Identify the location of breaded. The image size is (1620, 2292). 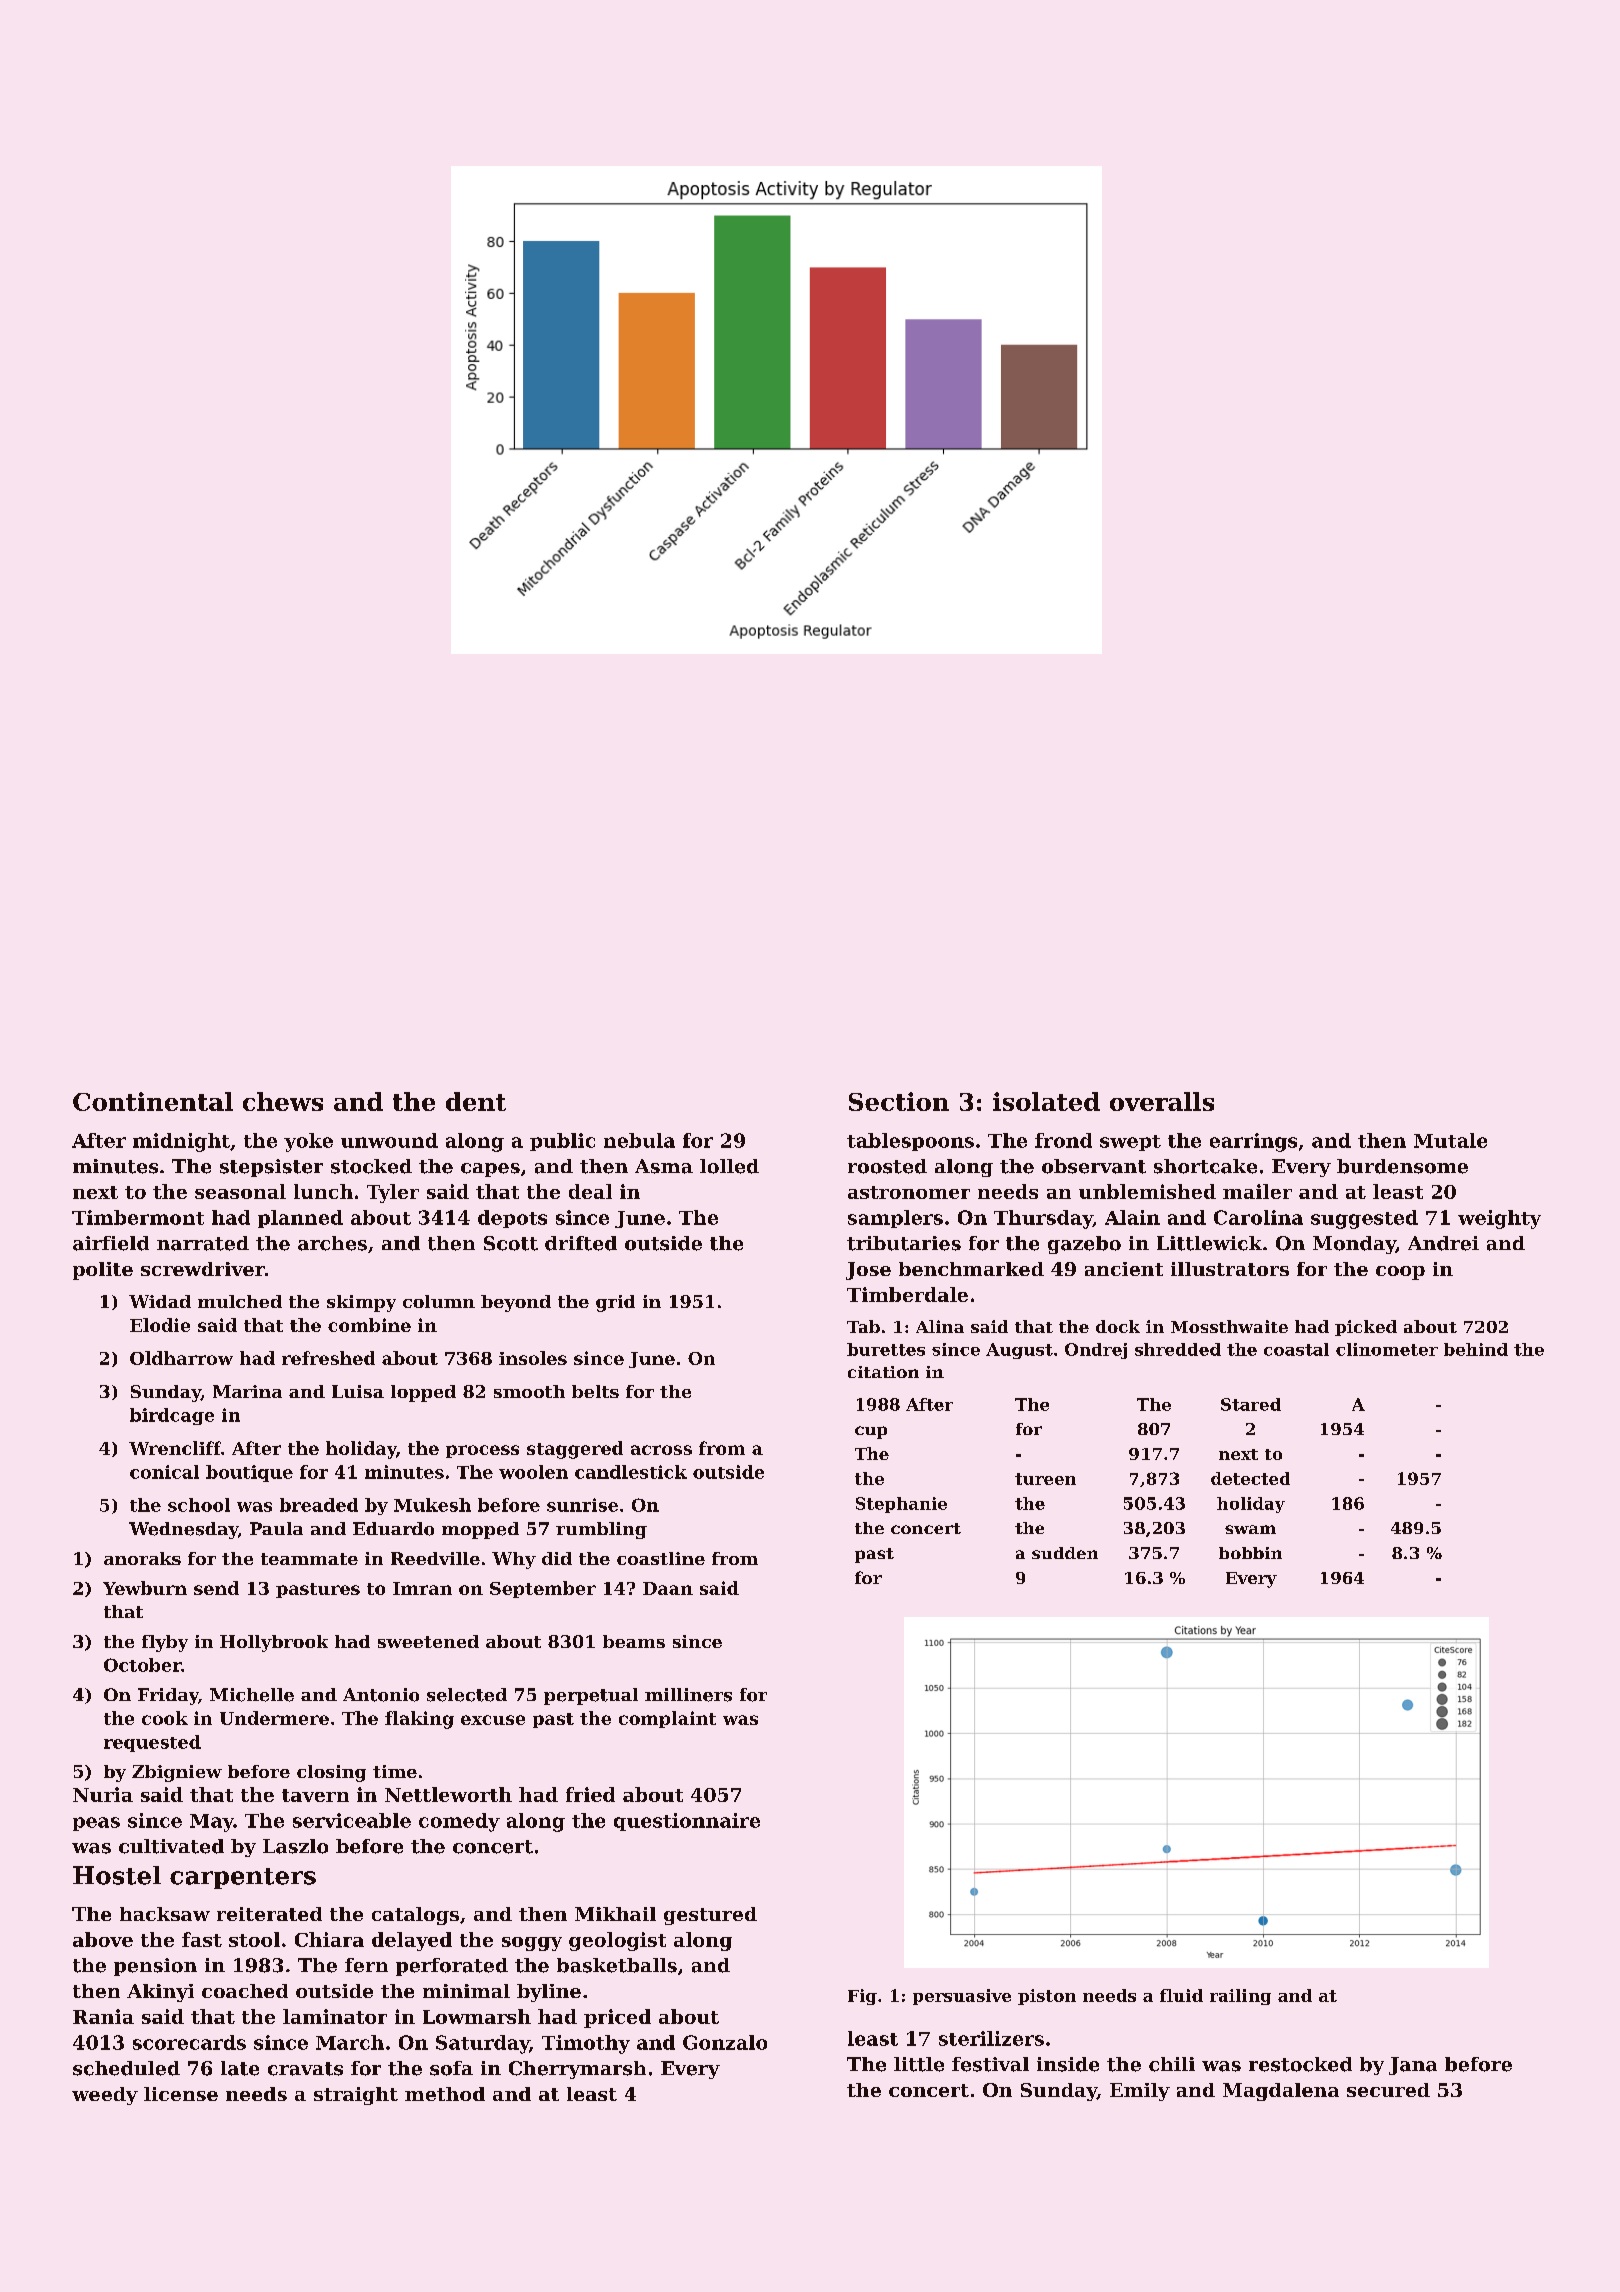
(319, 1505).
